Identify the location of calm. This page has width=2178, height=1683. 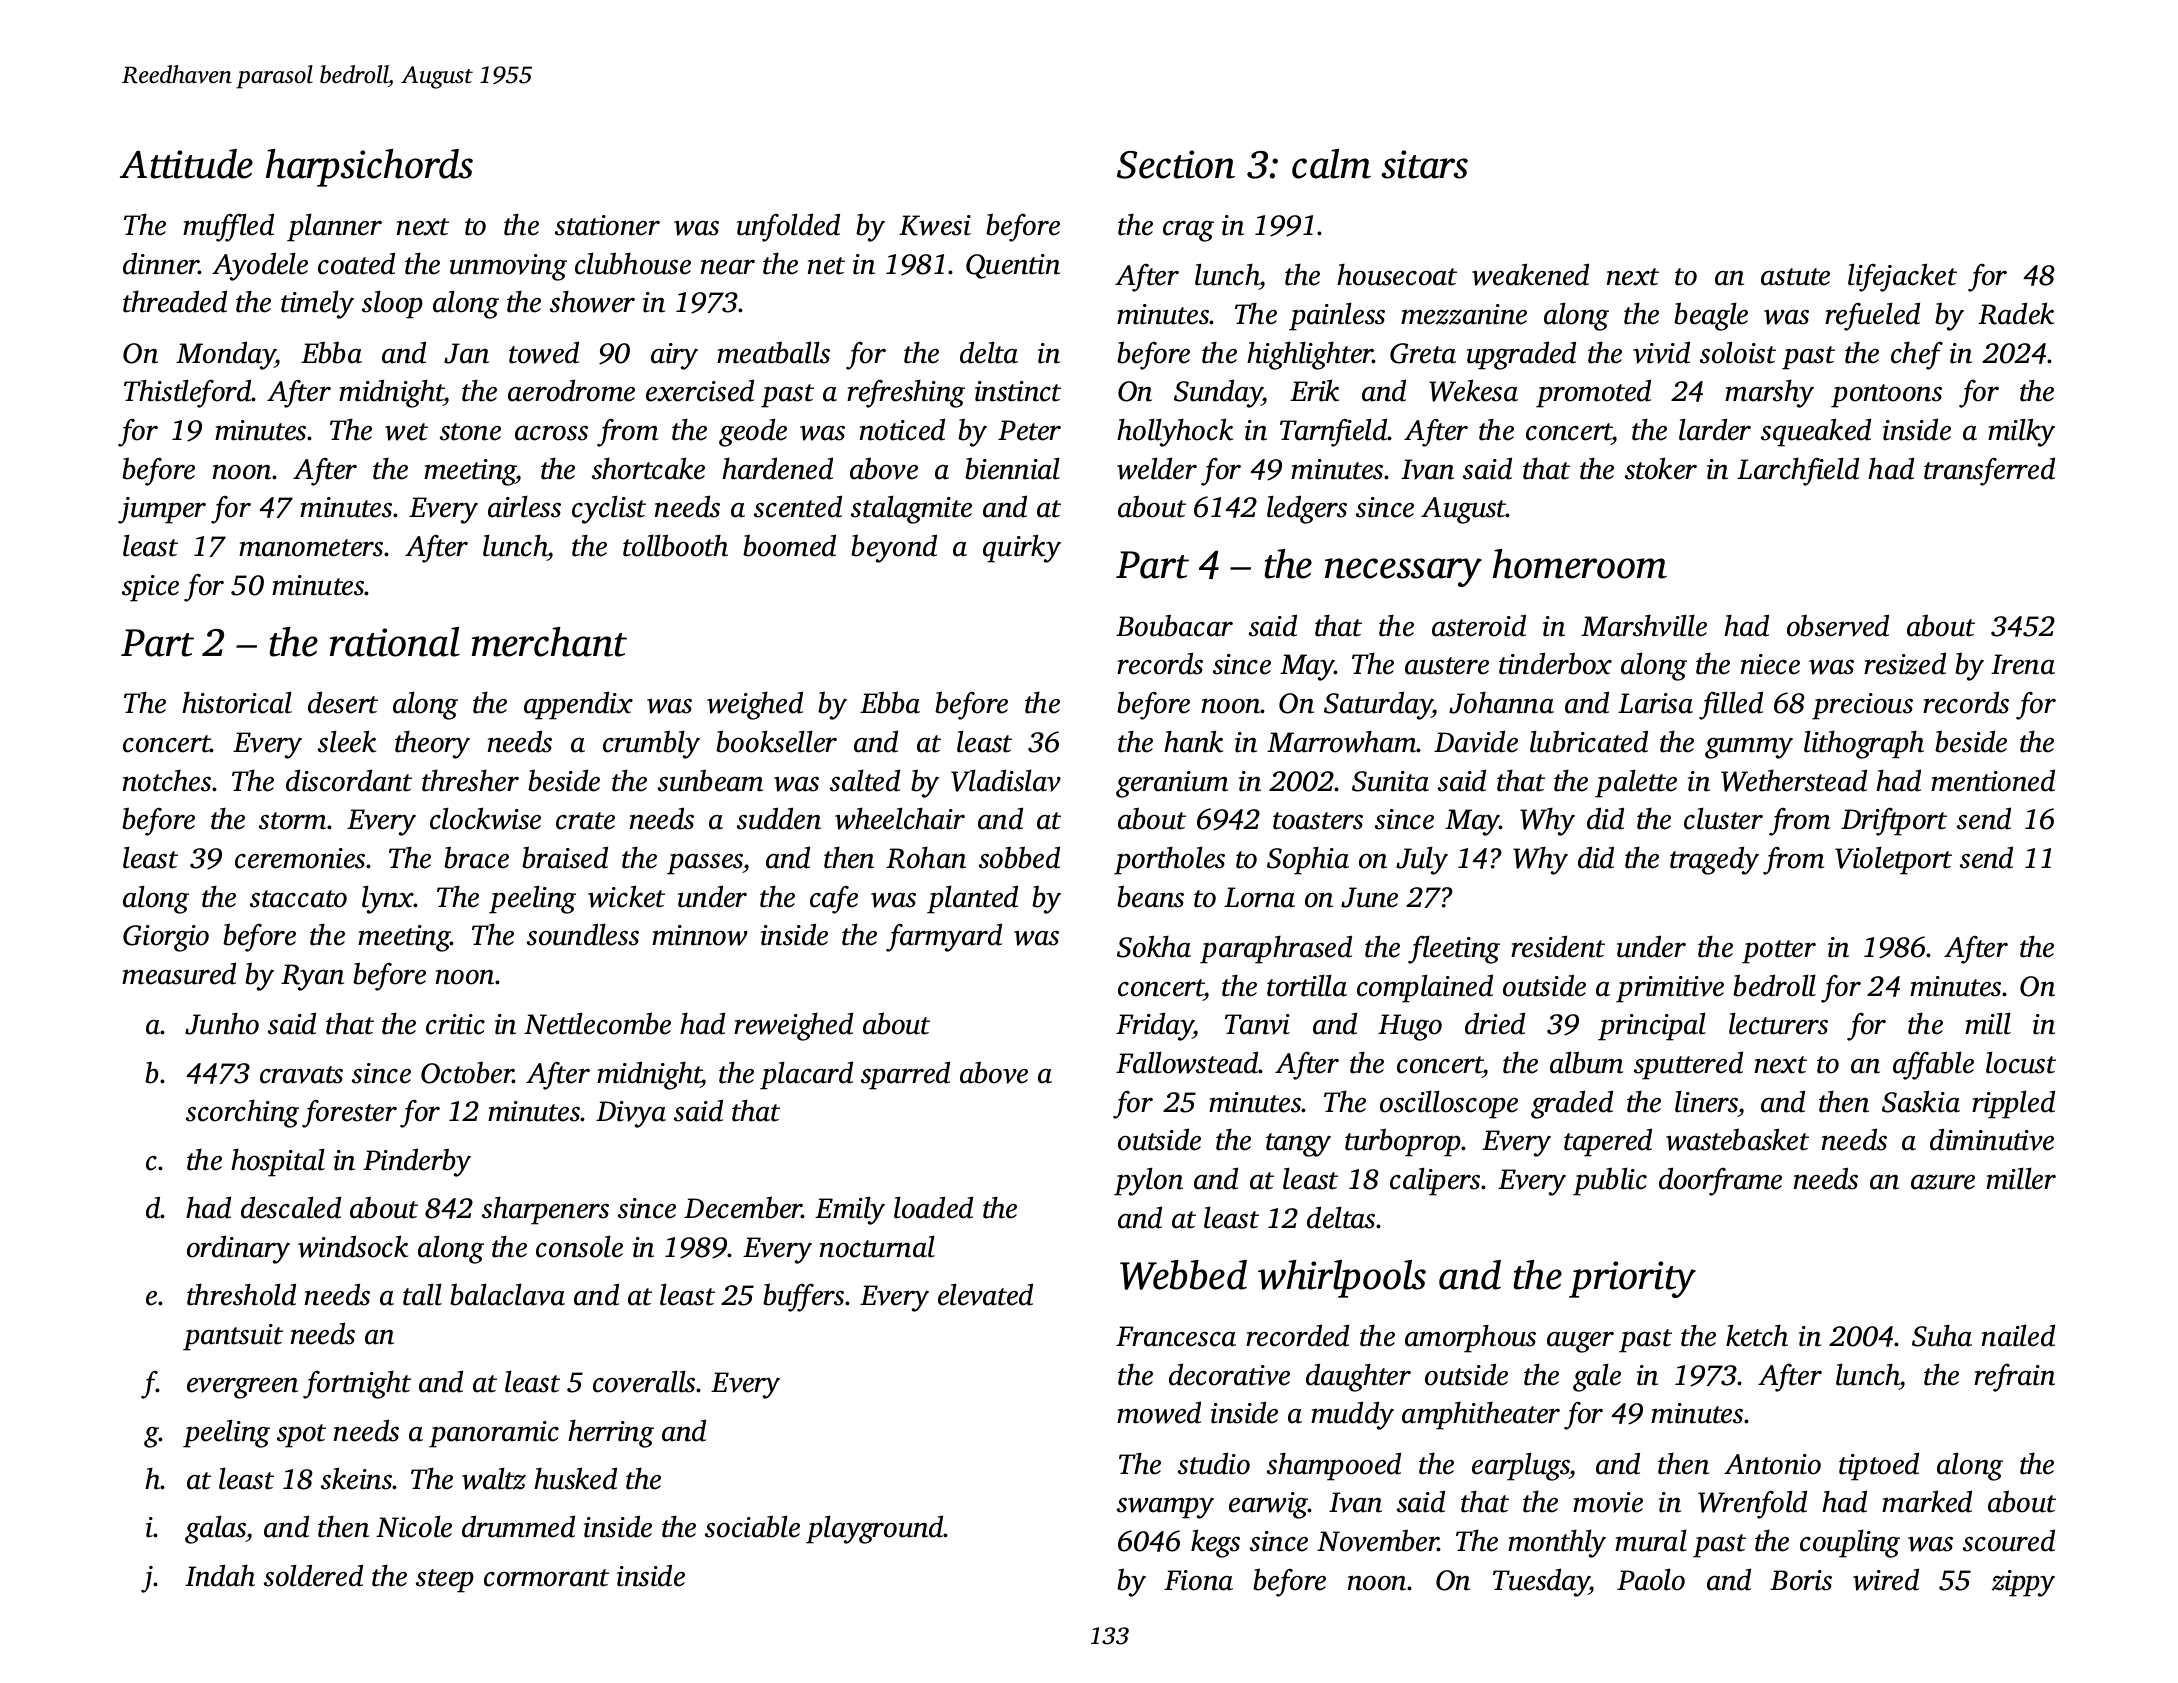
(1331, 164).
